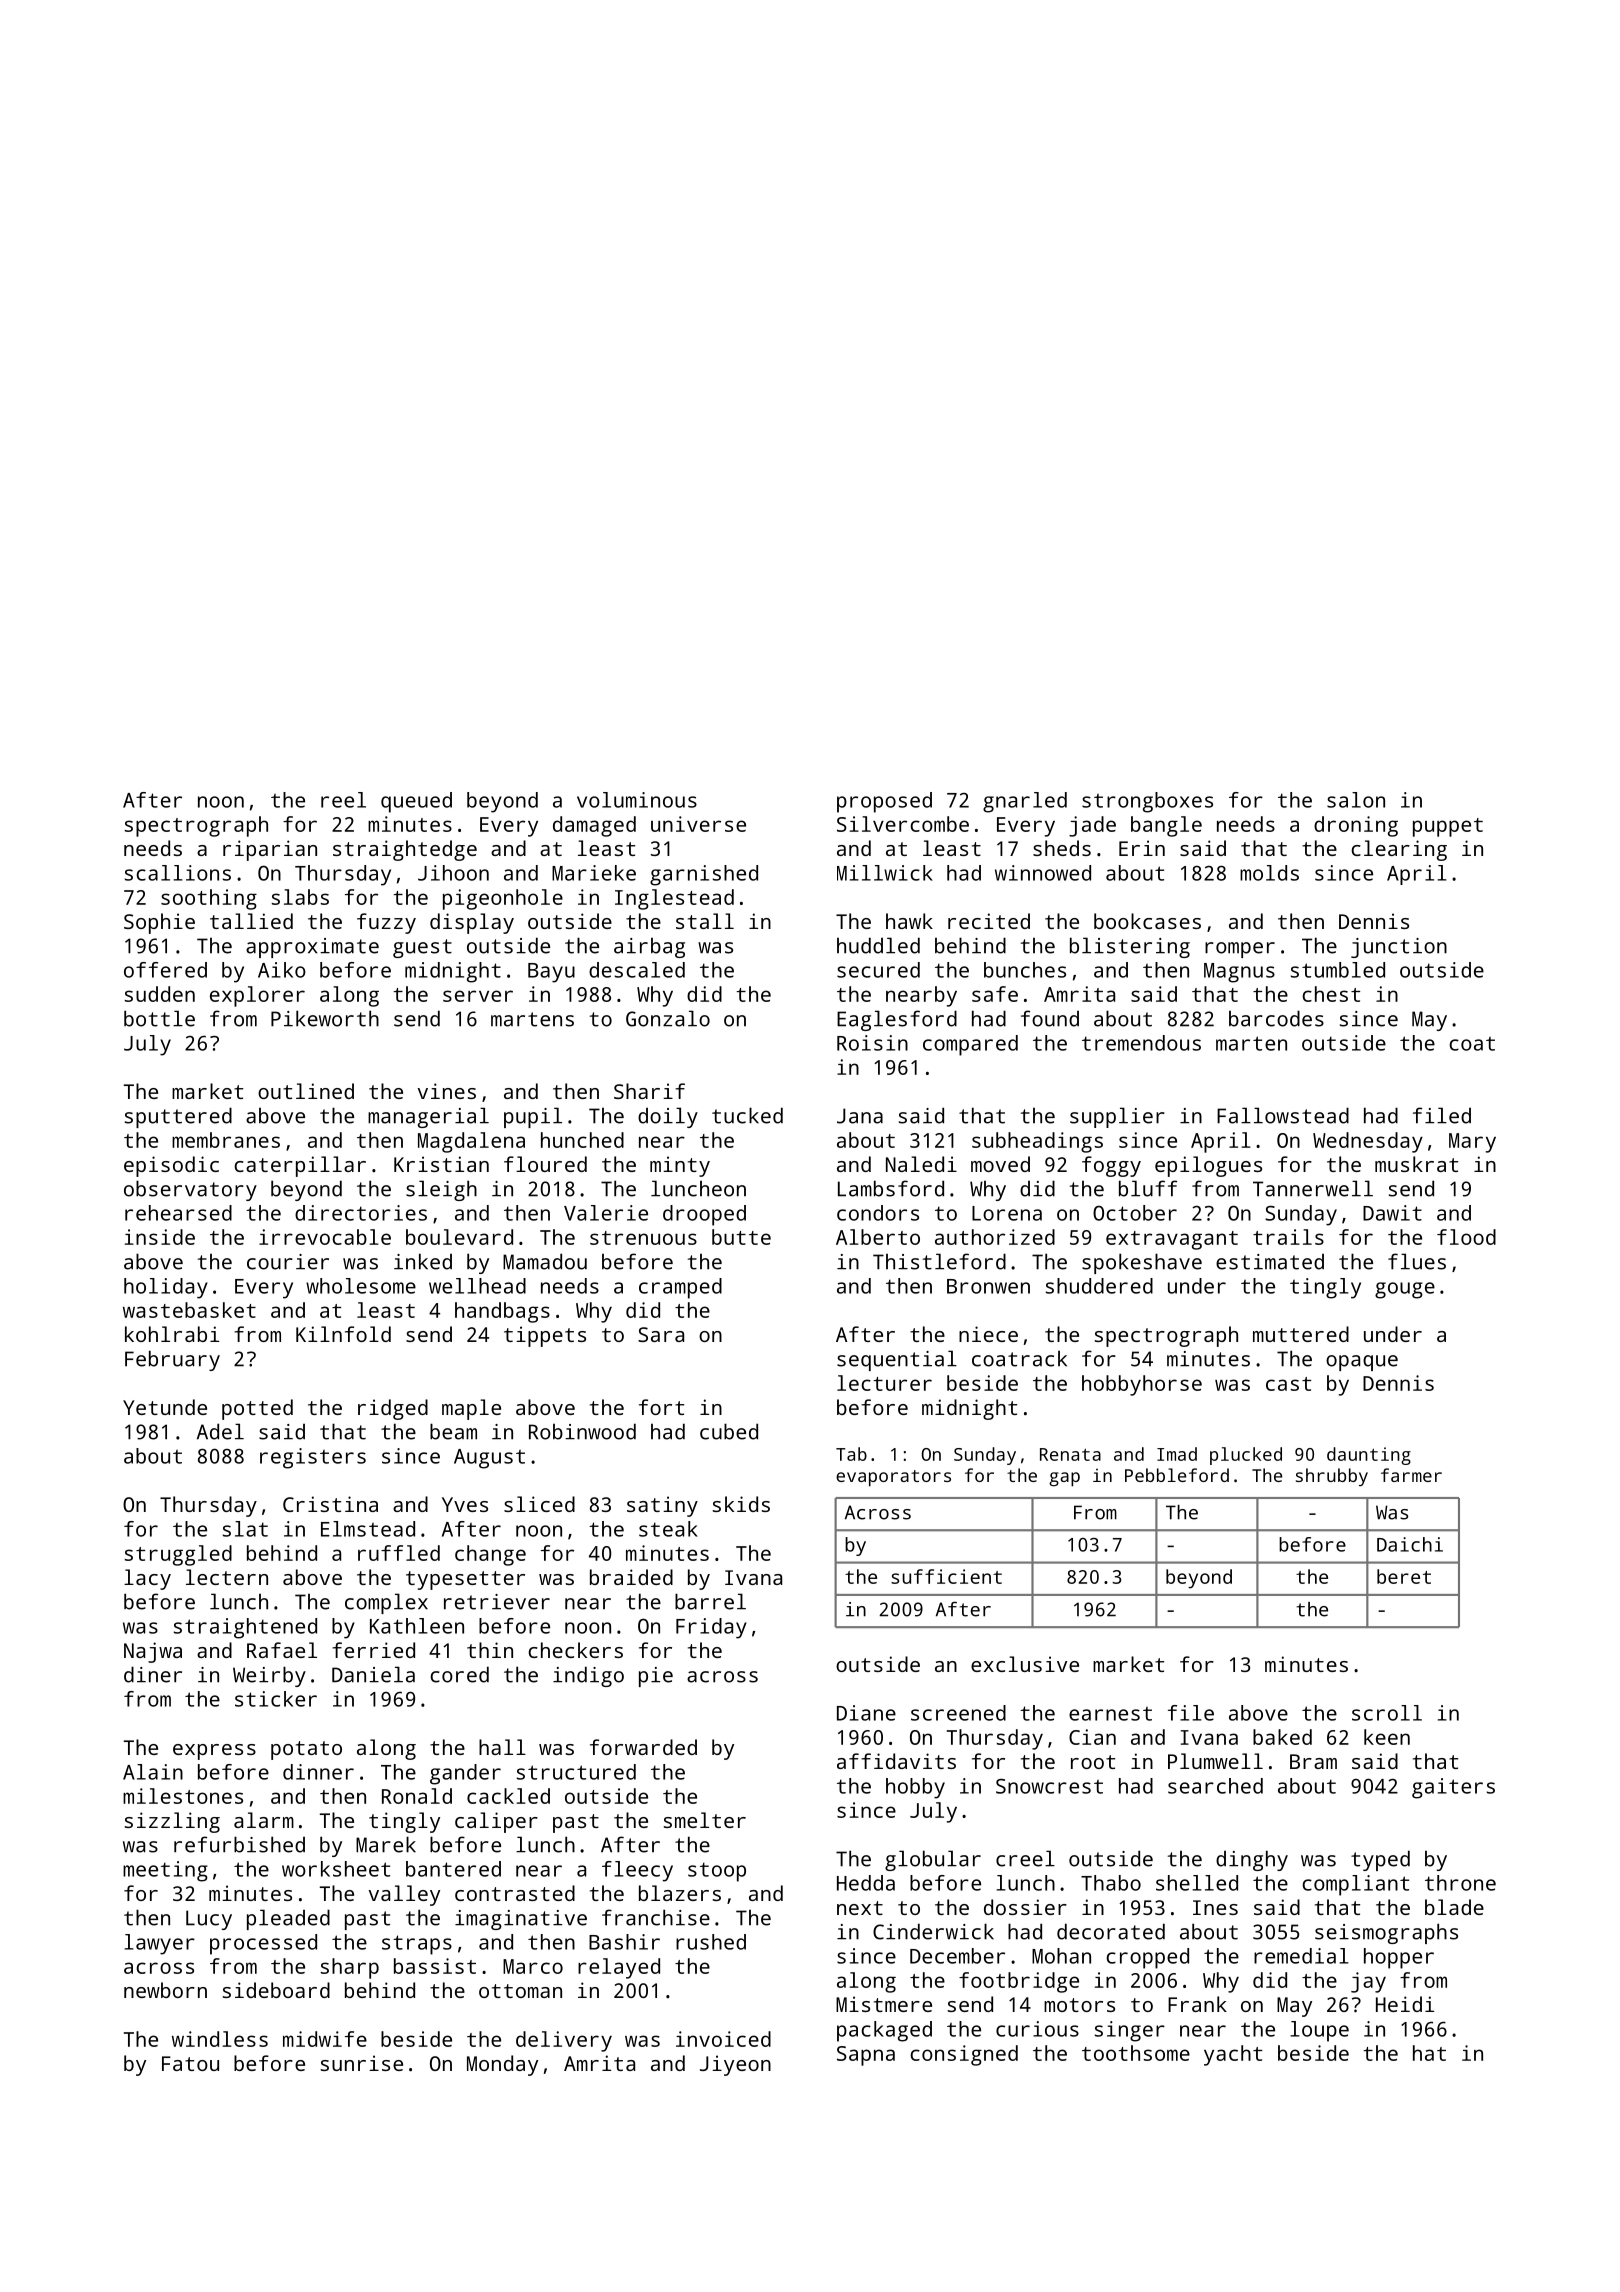  What do you see at coordinates (1369, 1456) in the page?
I see `daunting` at bounding box center [1369, 1456].
